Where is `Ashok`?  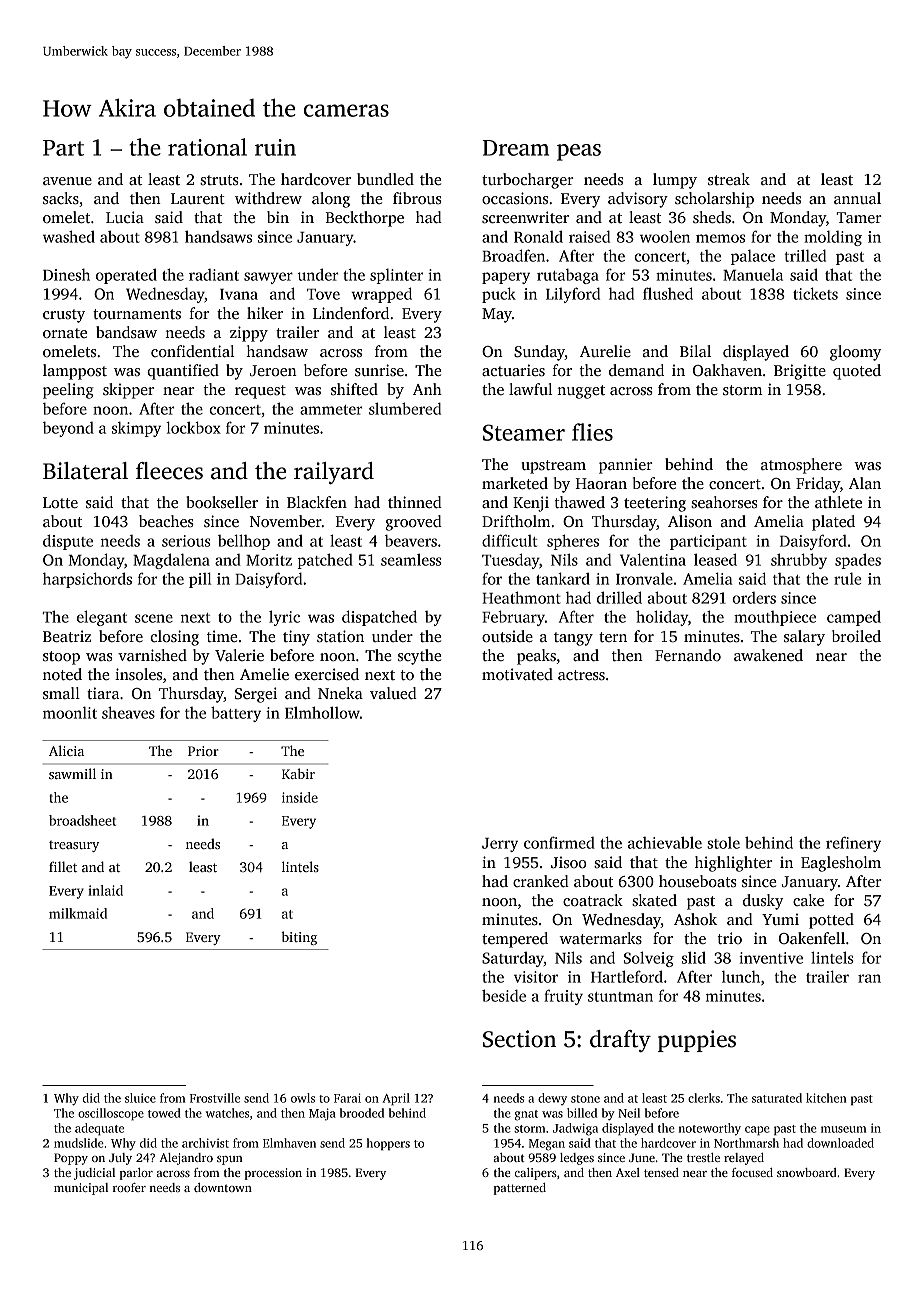
Ashok is located at coordinates (695, 919).
